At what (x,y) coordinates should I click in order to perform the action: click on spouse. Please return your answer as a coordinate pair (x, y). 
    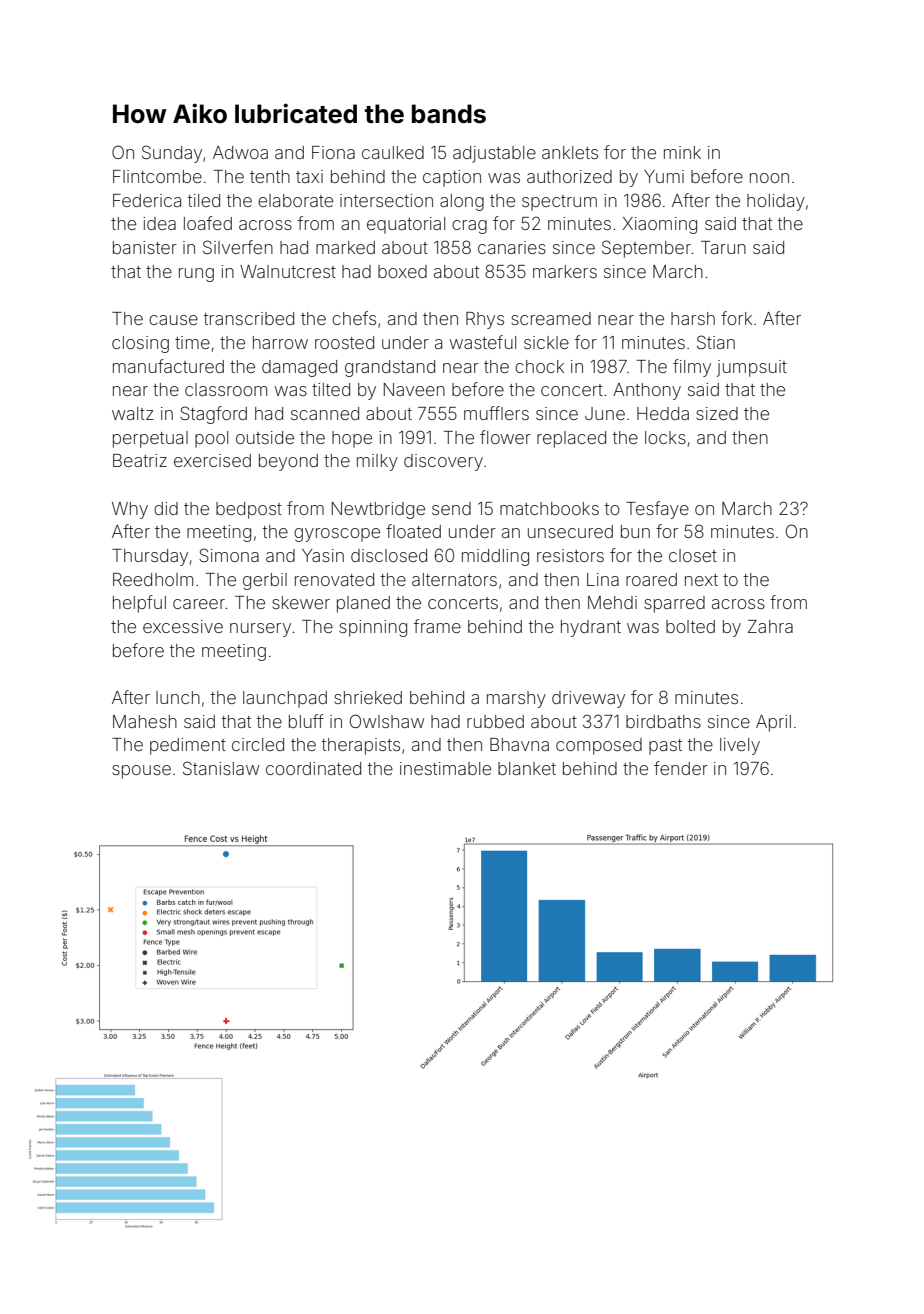
    Looking at the image, I should click on (141, 772).
